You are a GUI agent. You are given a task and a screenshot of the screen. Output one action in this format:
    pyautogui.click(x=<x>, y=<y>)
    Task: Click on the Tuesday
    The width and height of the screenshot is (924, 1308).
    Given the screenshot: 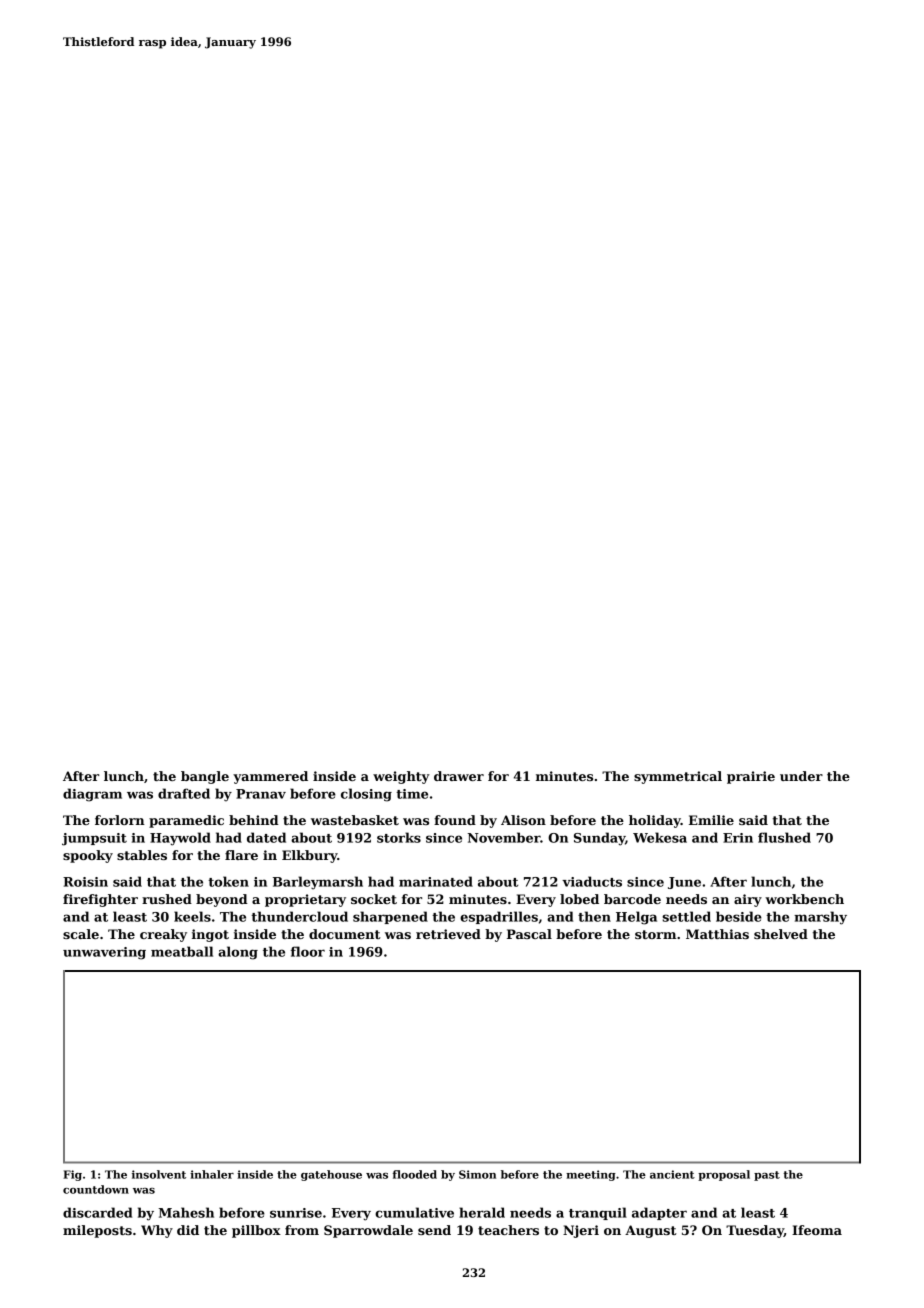 What is the action you would take?
    pyautogui.click(x=755, y=1231)
